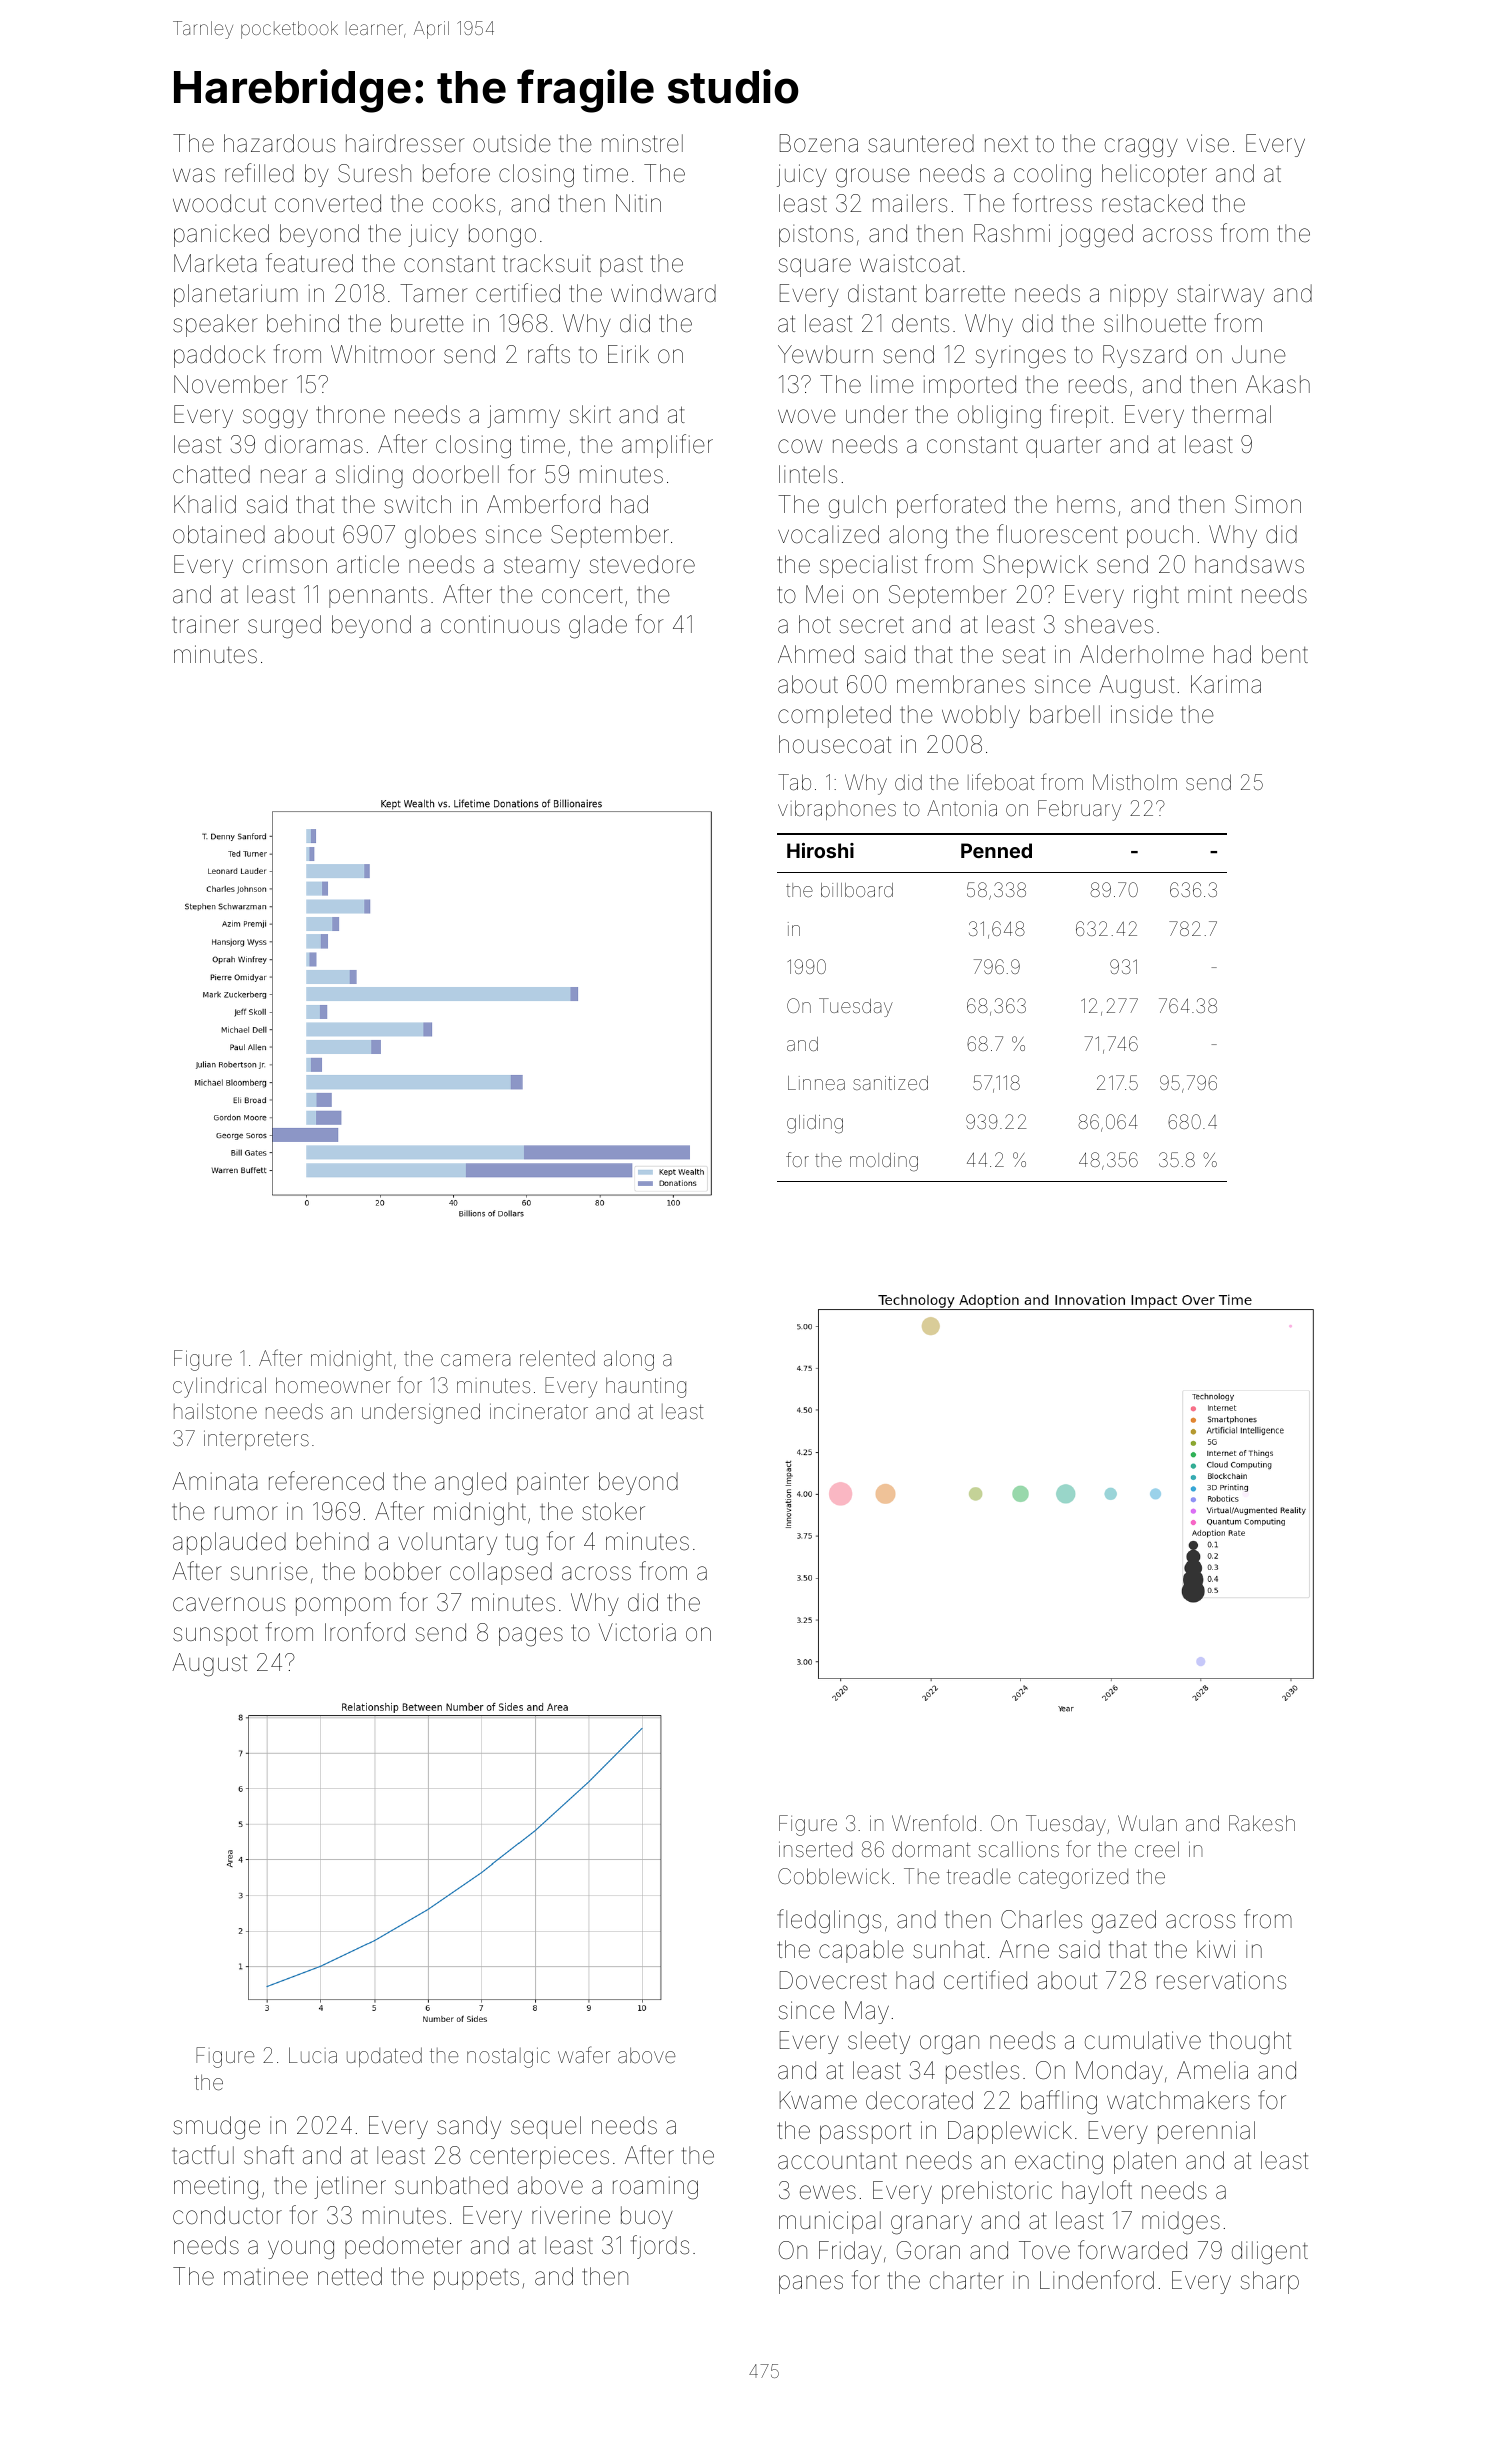  What do you see at coordinates (819, 143) in the document?
I see `Bozena` at bounding box center [819, 143].
